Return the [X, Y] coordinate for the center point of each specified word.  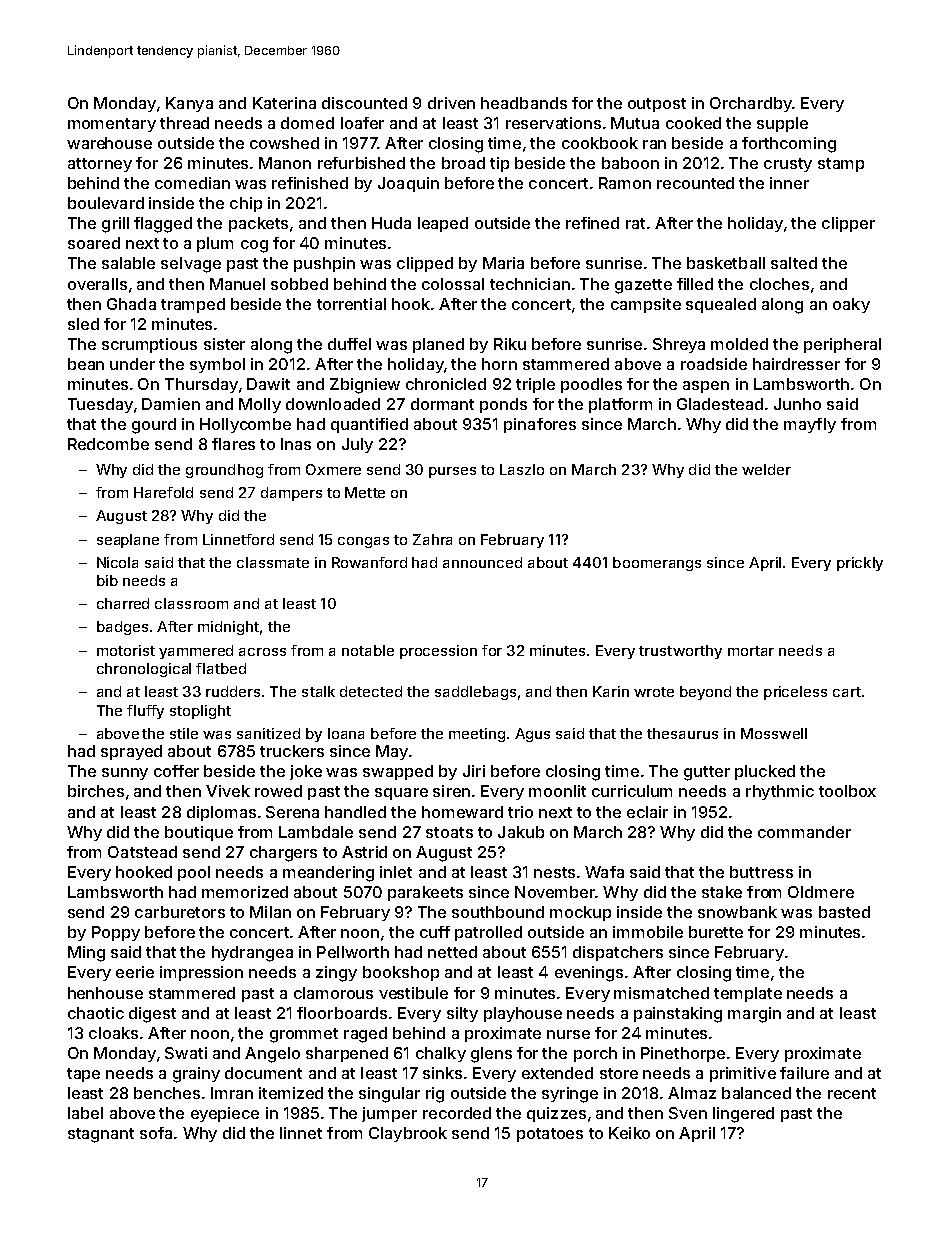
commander [804, 832]
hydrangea [252, 954]
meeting [477, 735]
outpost [657, 105]
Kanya [189, 104]
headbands [524, 103]
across [262, 652]
